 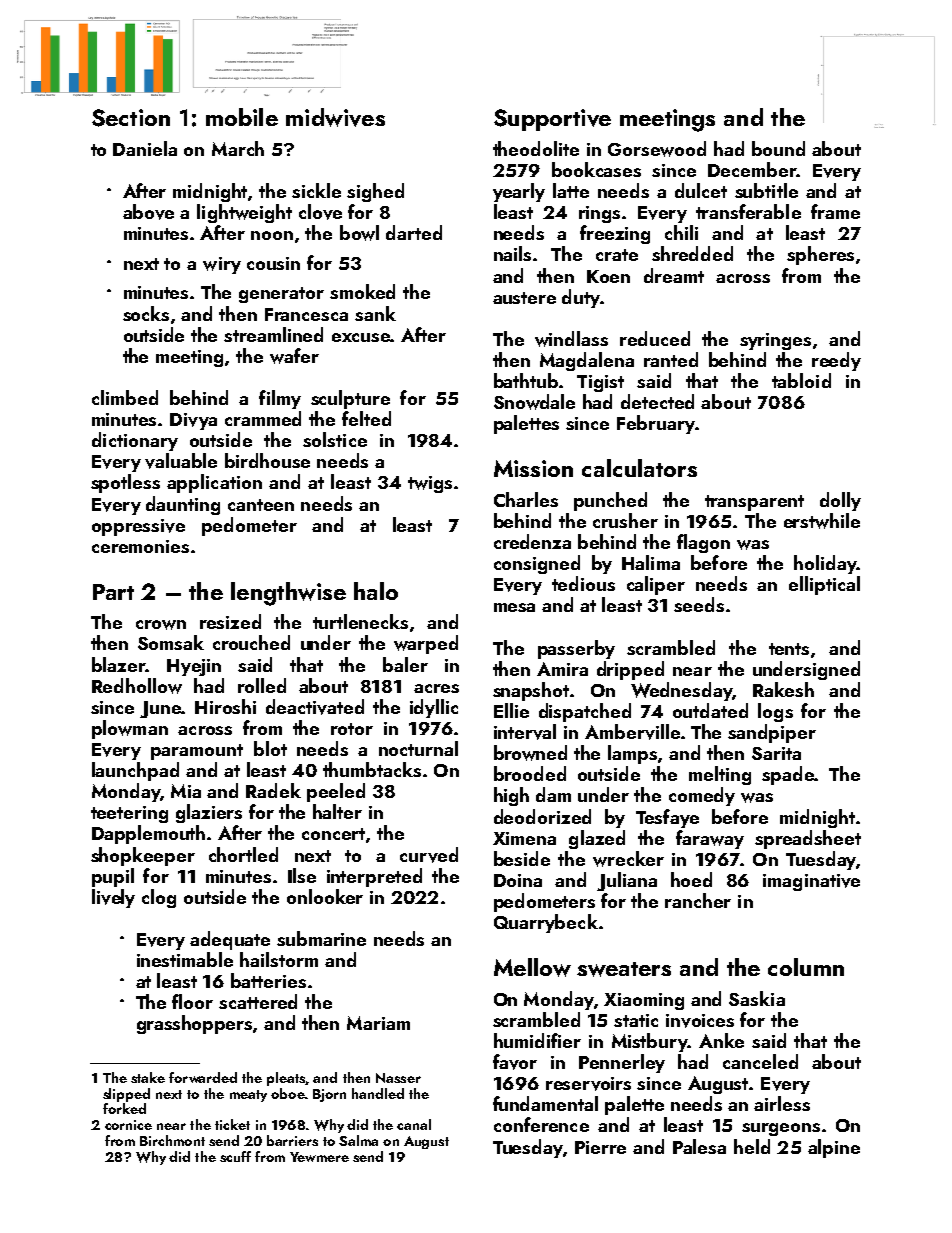 What do you see at coordinates (681, 232) in the screenshot?
I see `chili` at bounding box center [681, 232].
